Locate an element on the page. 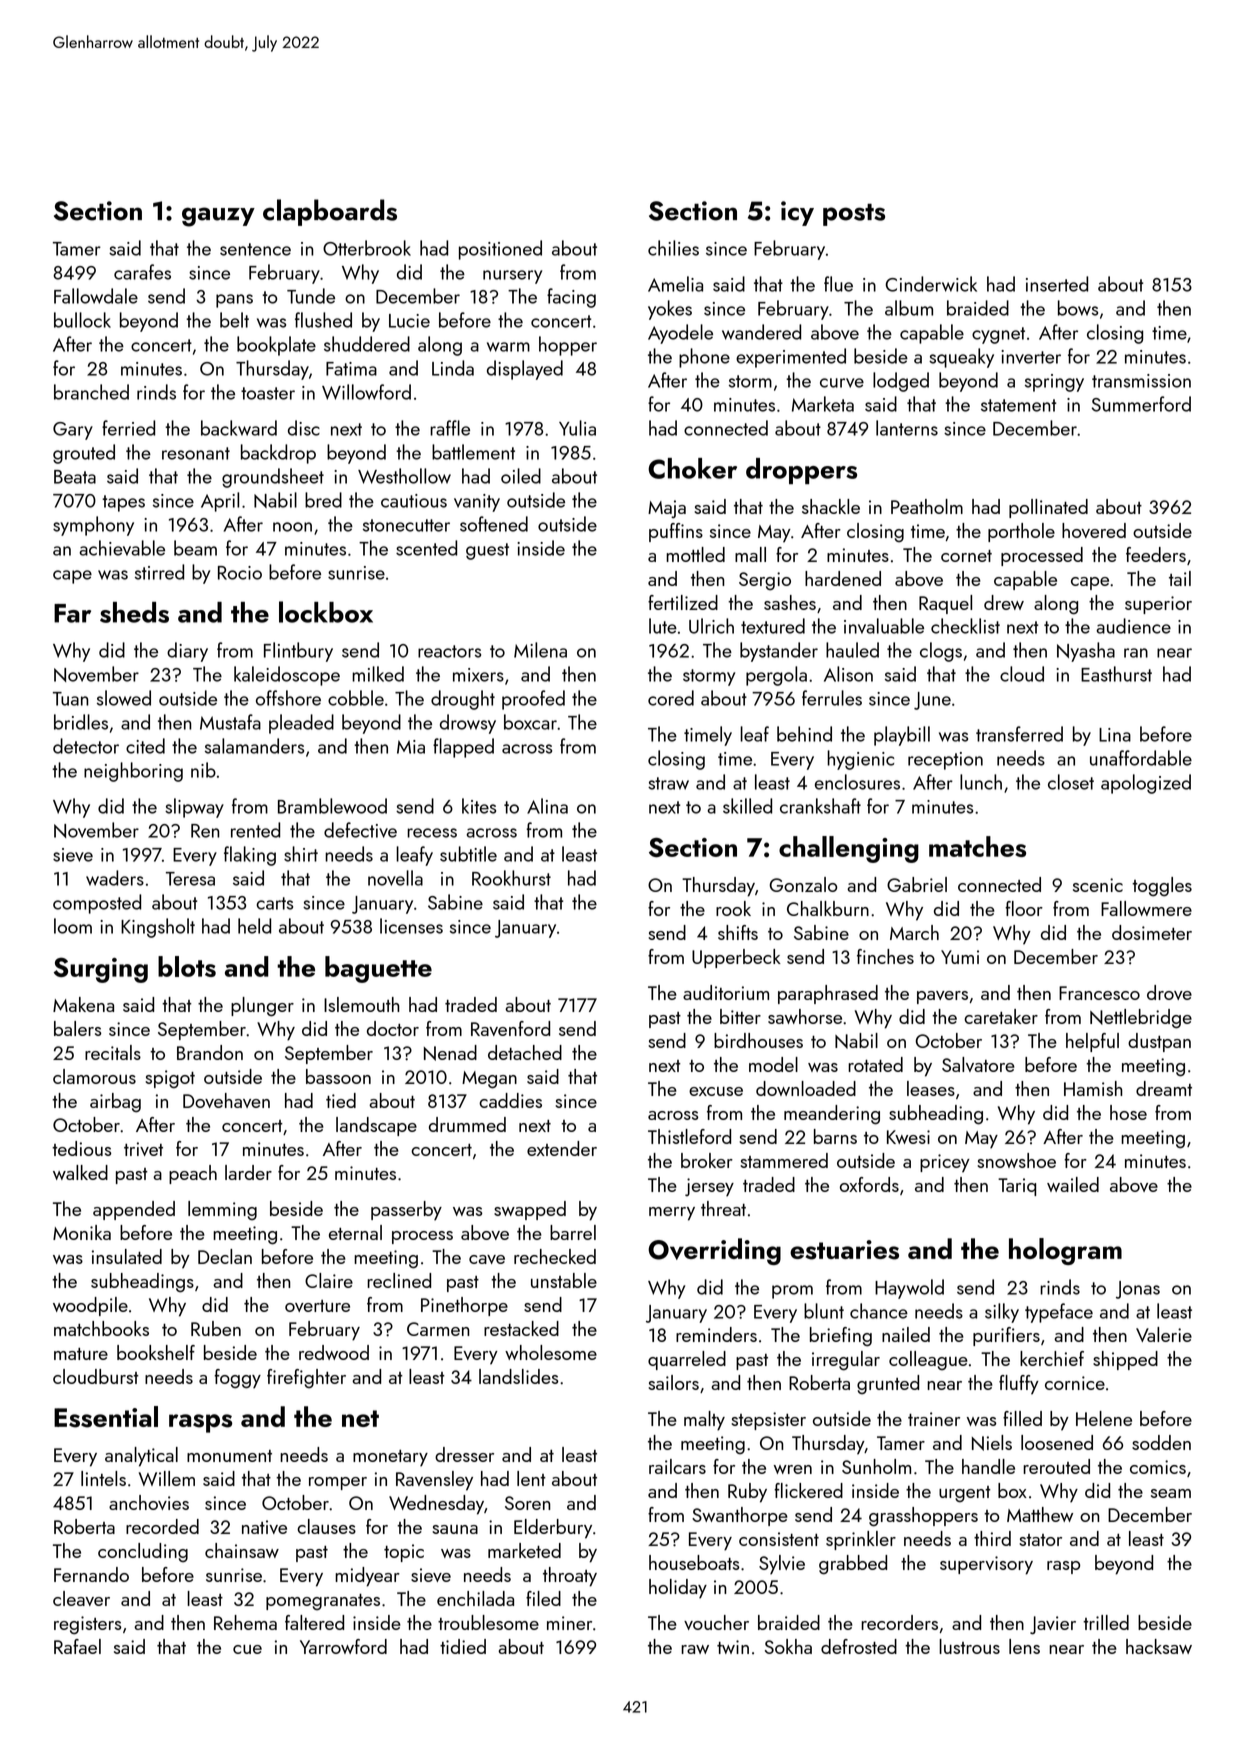 The image size is (1245, 1761). carafes is located at coordinates (142, 272).
